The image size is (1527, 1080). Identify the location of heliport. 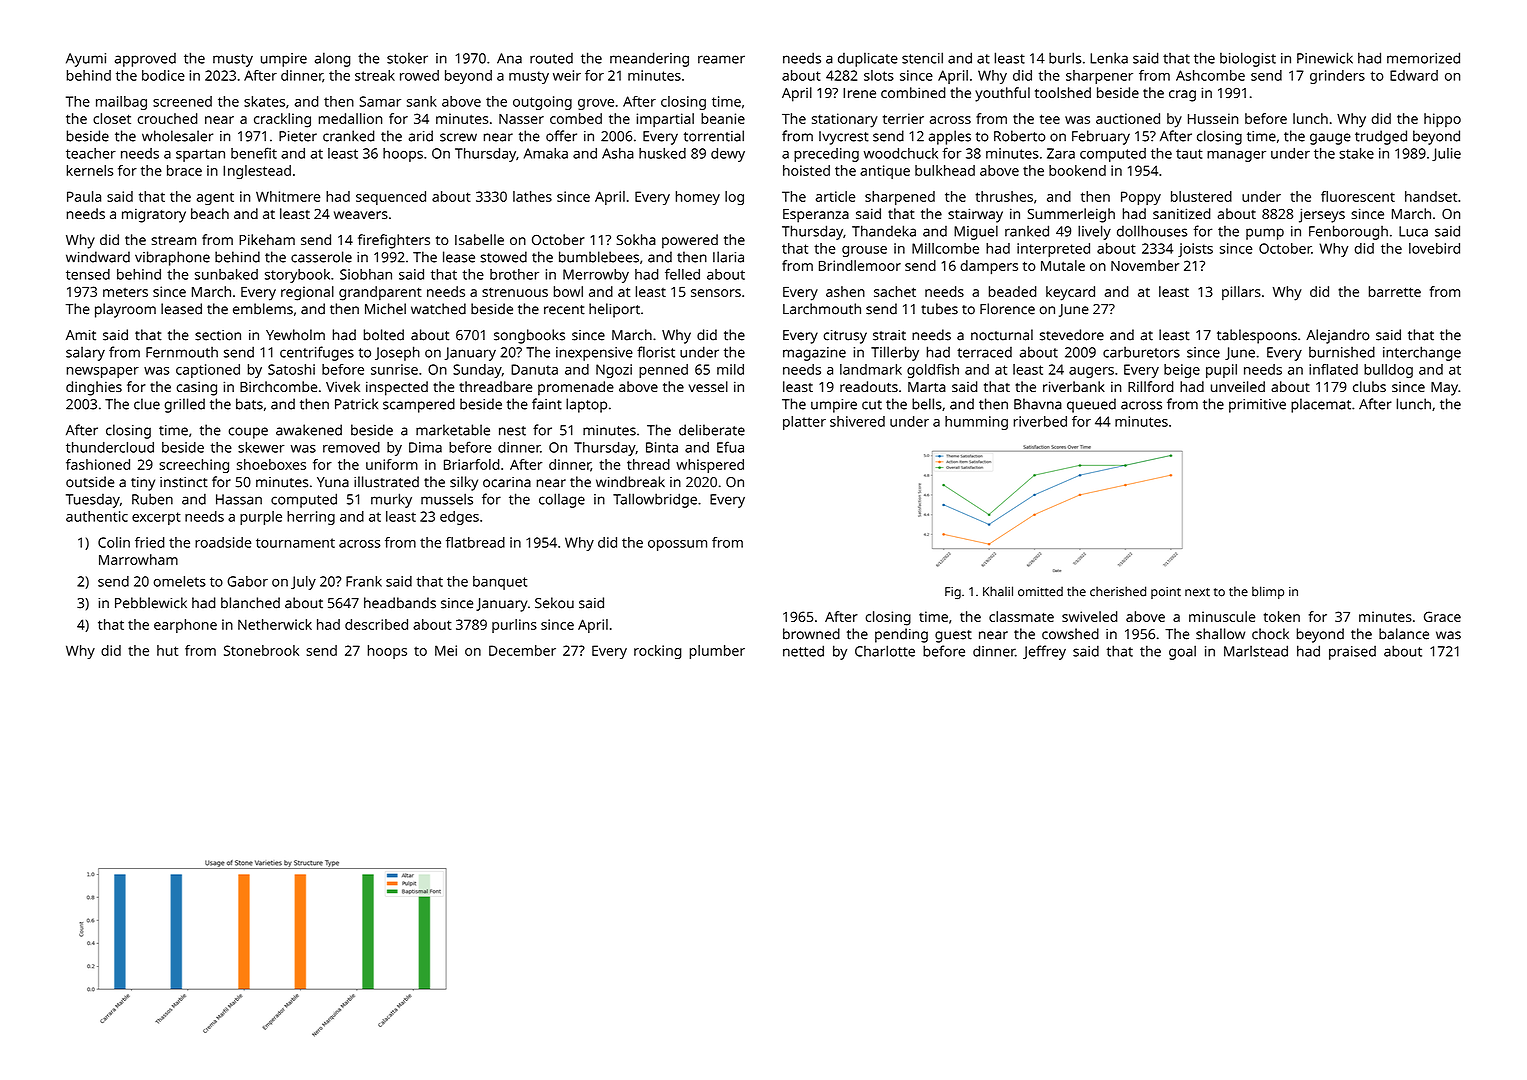
(614, 310).
